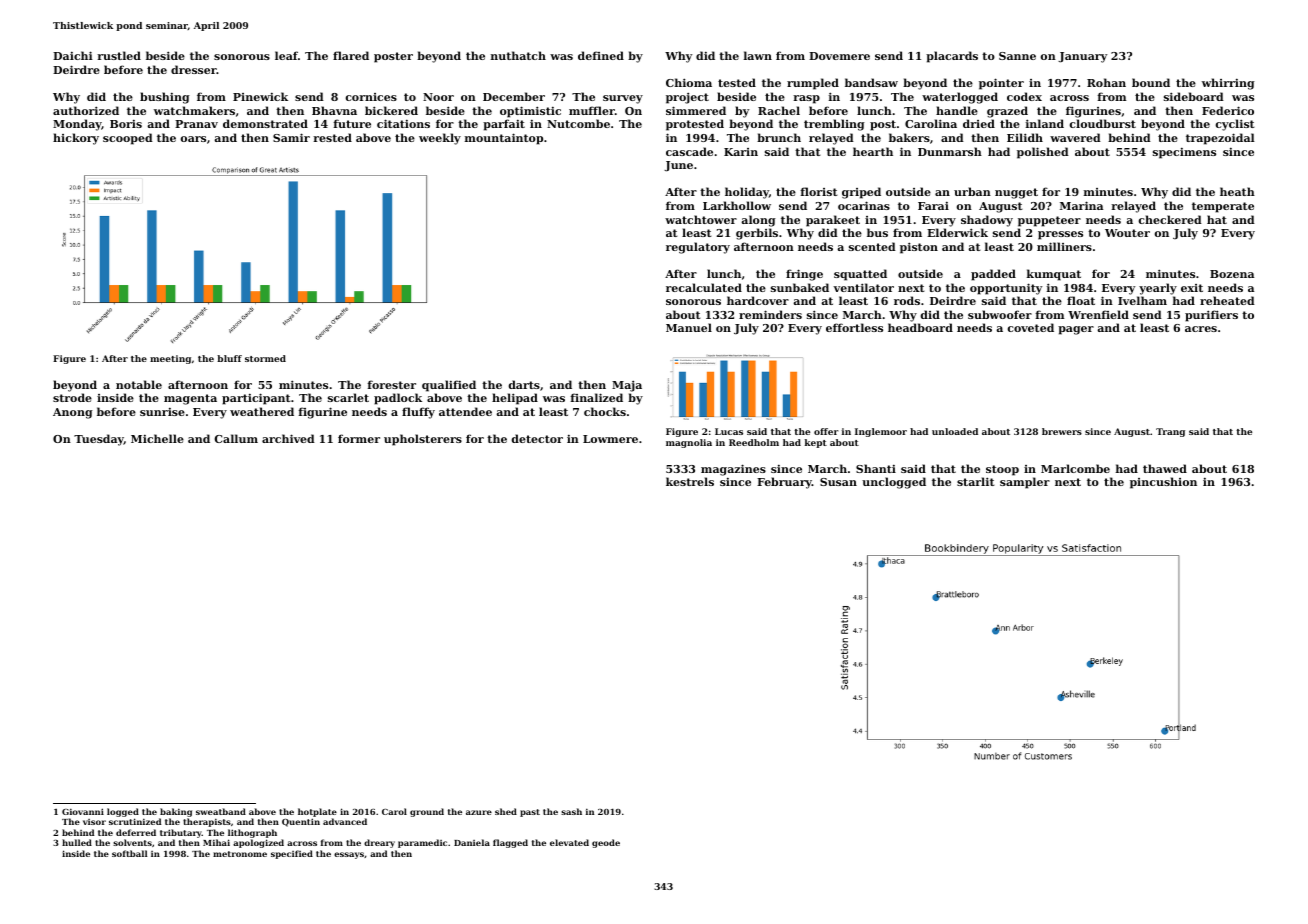 The image size is (1308, 924). Describe the element at coordinates (510, 843) in the screenshot. I see `flagged` at that location.
